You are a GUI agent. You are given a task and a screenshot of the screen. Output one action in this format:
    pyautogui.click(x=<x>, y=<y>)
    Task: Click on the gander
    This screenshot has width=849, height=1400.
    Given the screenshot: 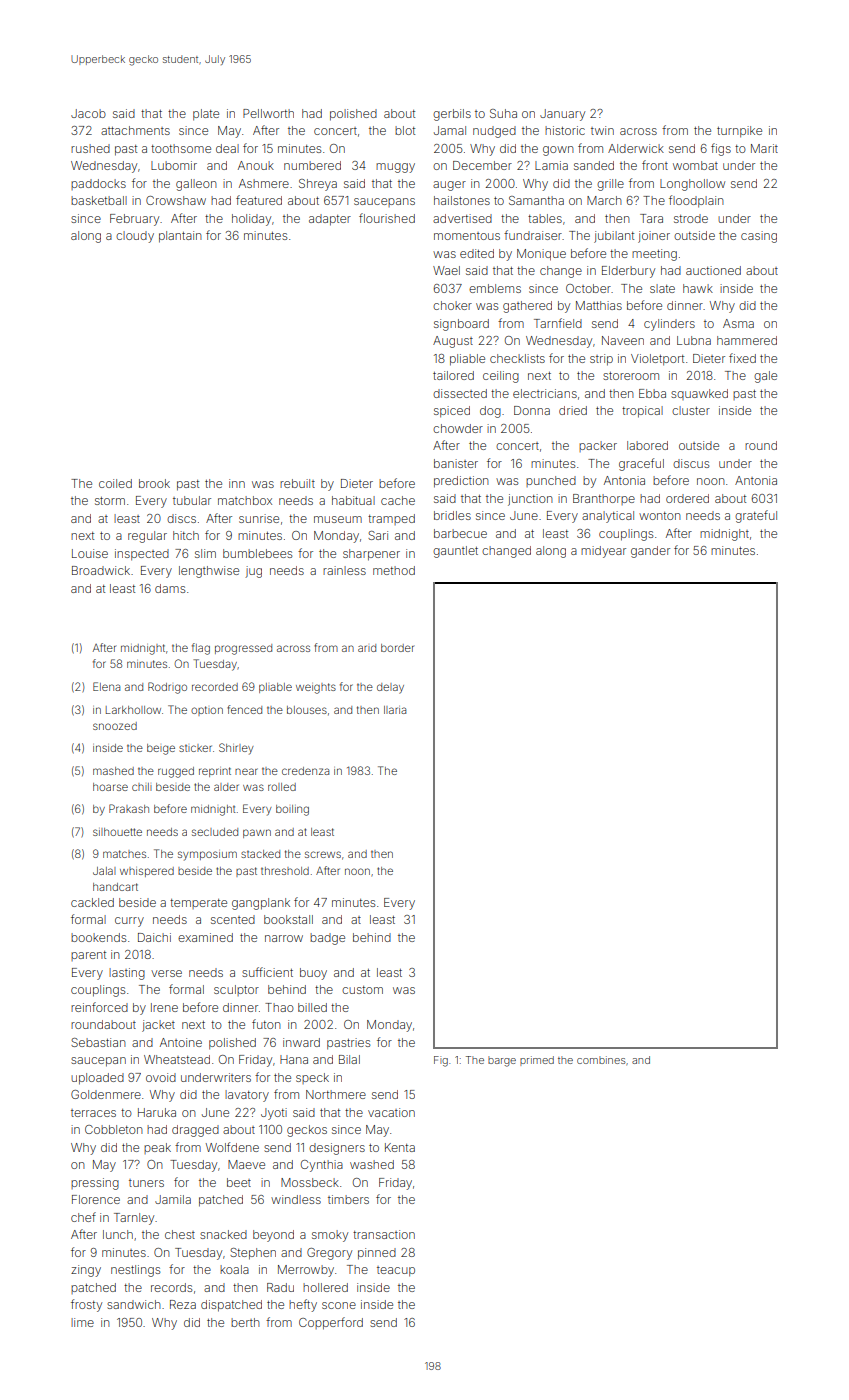 What is the action you would take?
    pyautogui.click(x=650, y=552)
